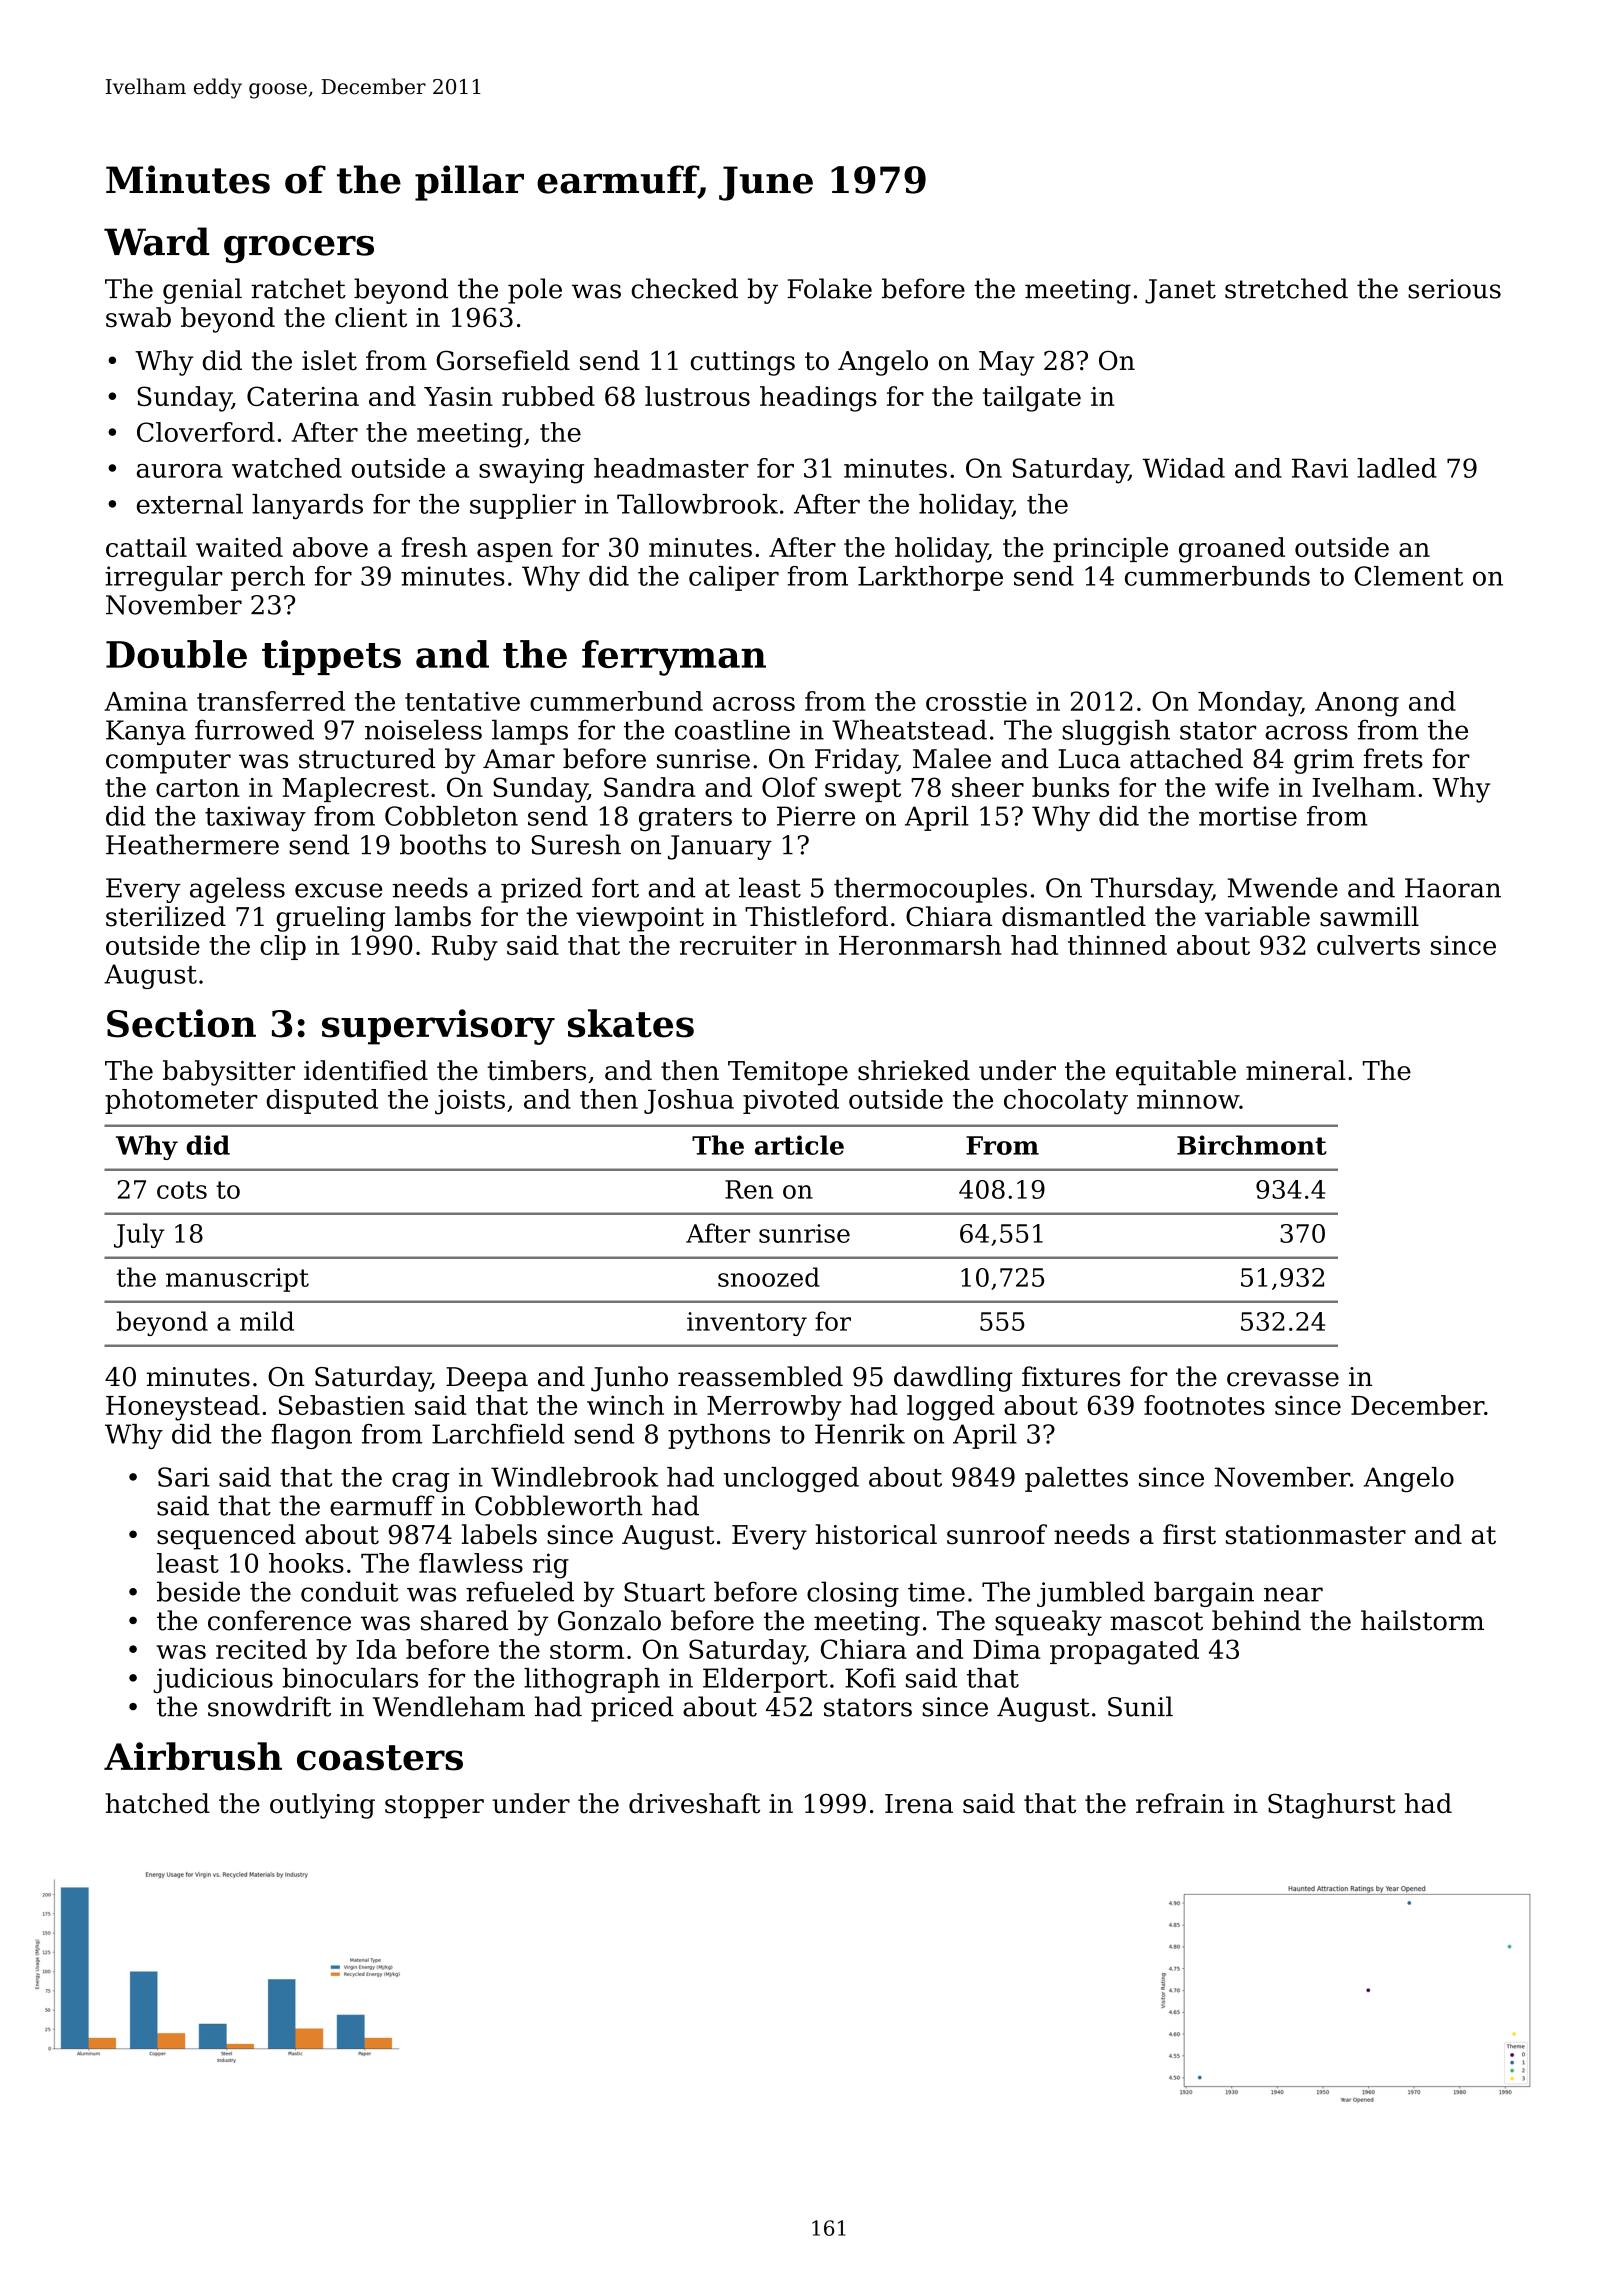 Image resolution: width=1620 pixels, height=2292 pixels. I want to click on graters, so click(685, 820).
